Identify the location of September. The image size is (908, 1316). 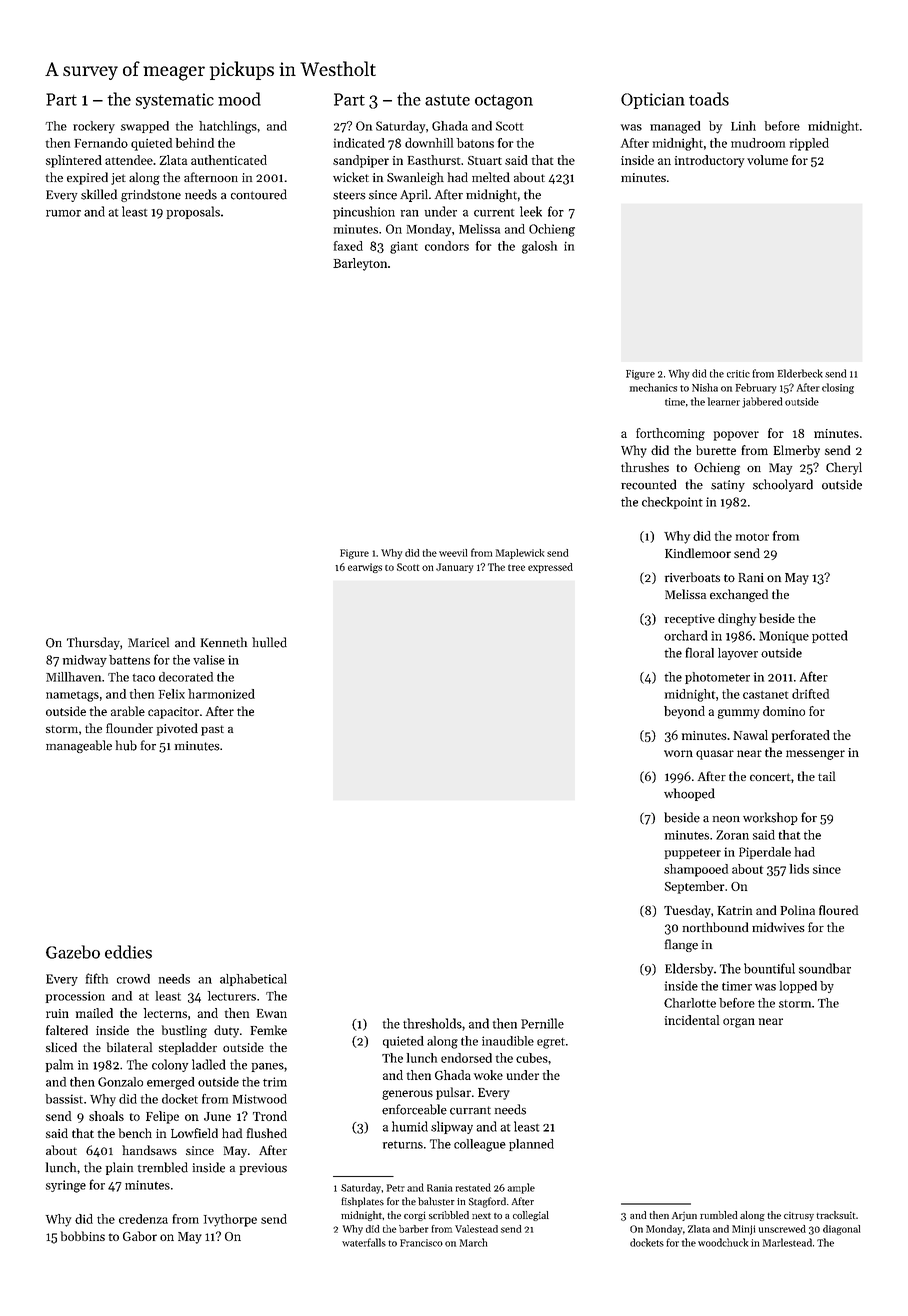
(695, 887).
